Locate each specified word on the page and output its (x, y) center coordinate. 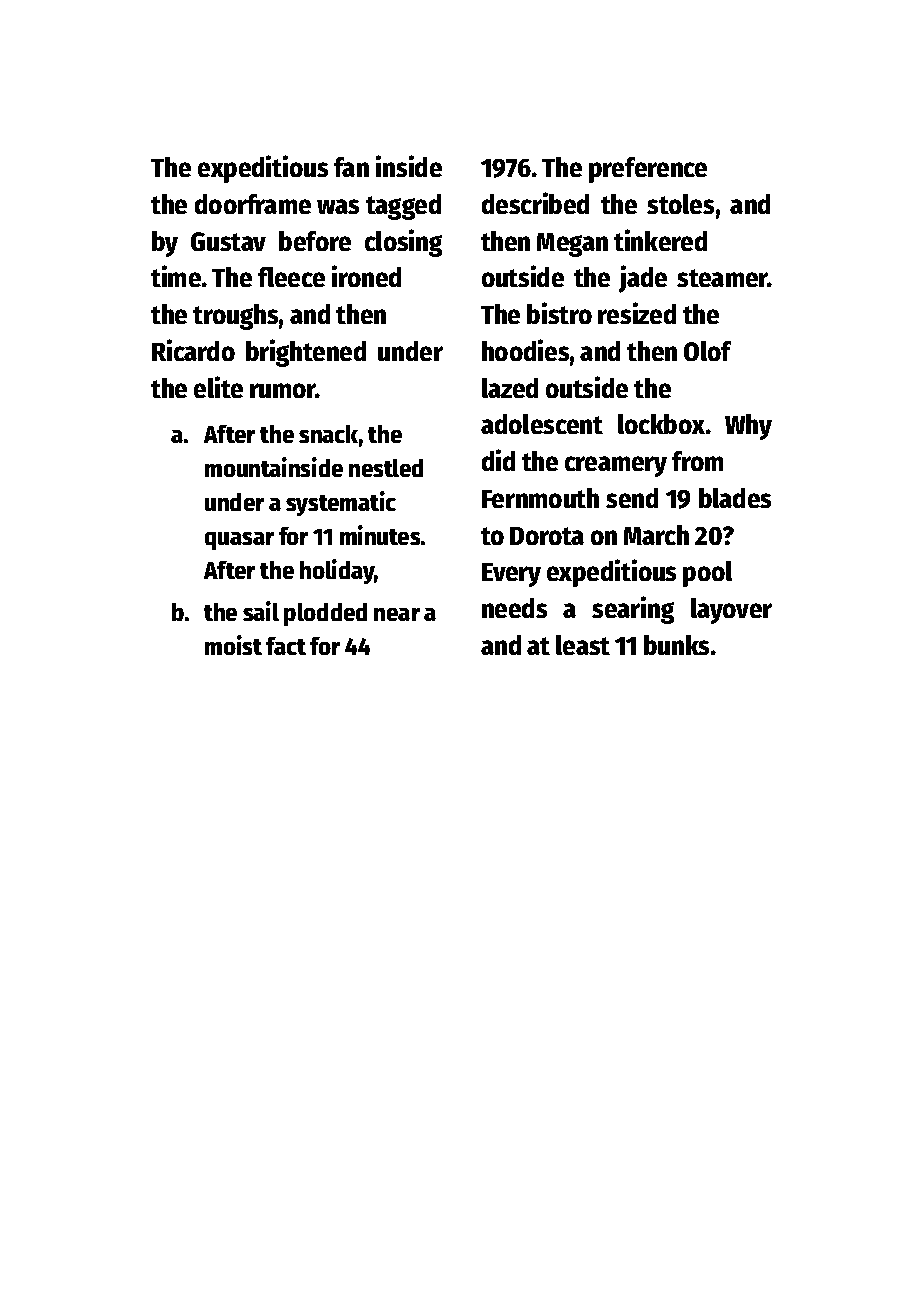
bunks (676, 645)
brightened (306, 353)
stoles (680, 204)
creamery (616, 466)
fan (351, 167)
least (583, 645)
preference (648, 170)
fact (286, 646)
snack (328, 434)
